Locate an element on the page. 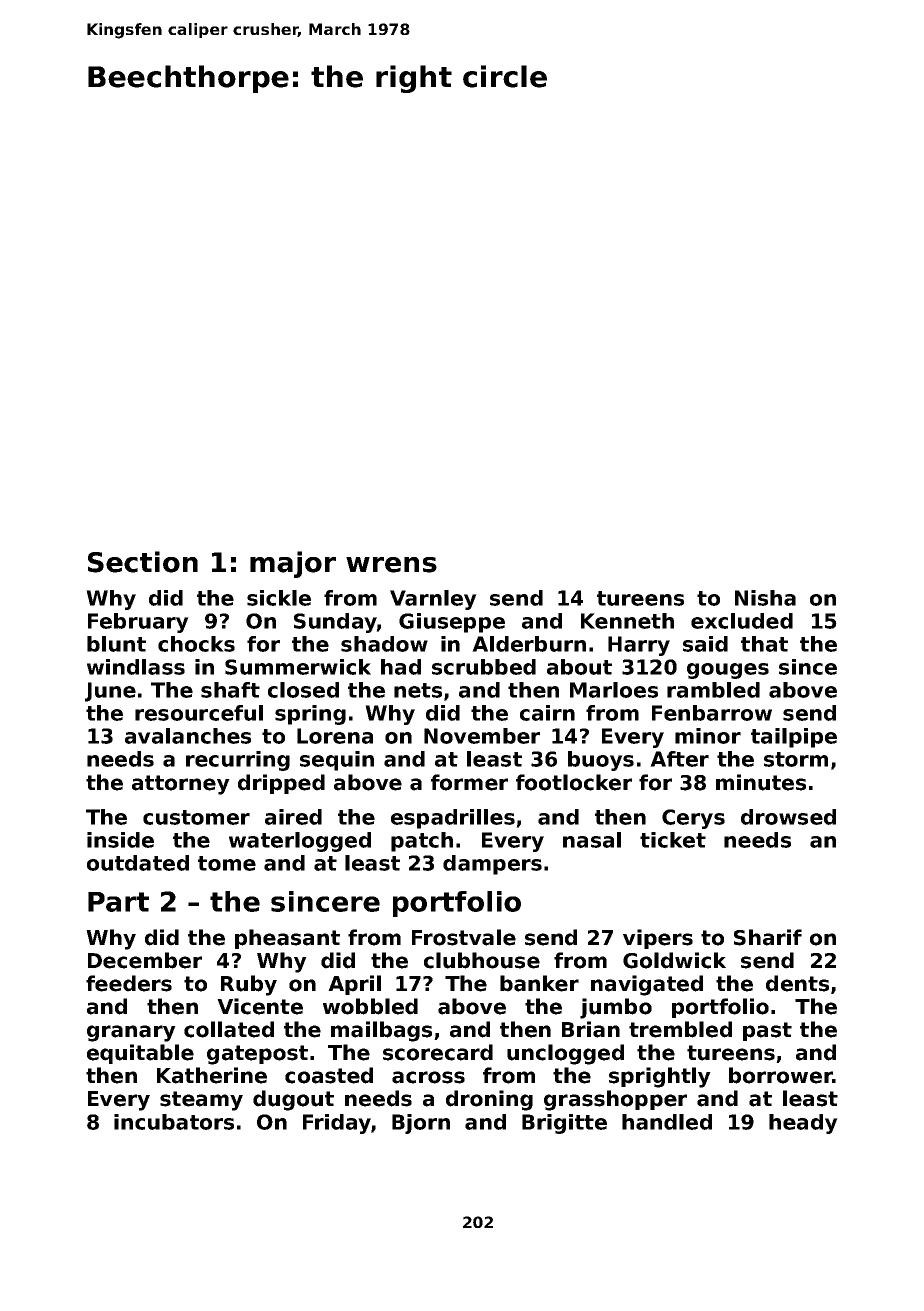  Section is located at coordinates (143, 562).
